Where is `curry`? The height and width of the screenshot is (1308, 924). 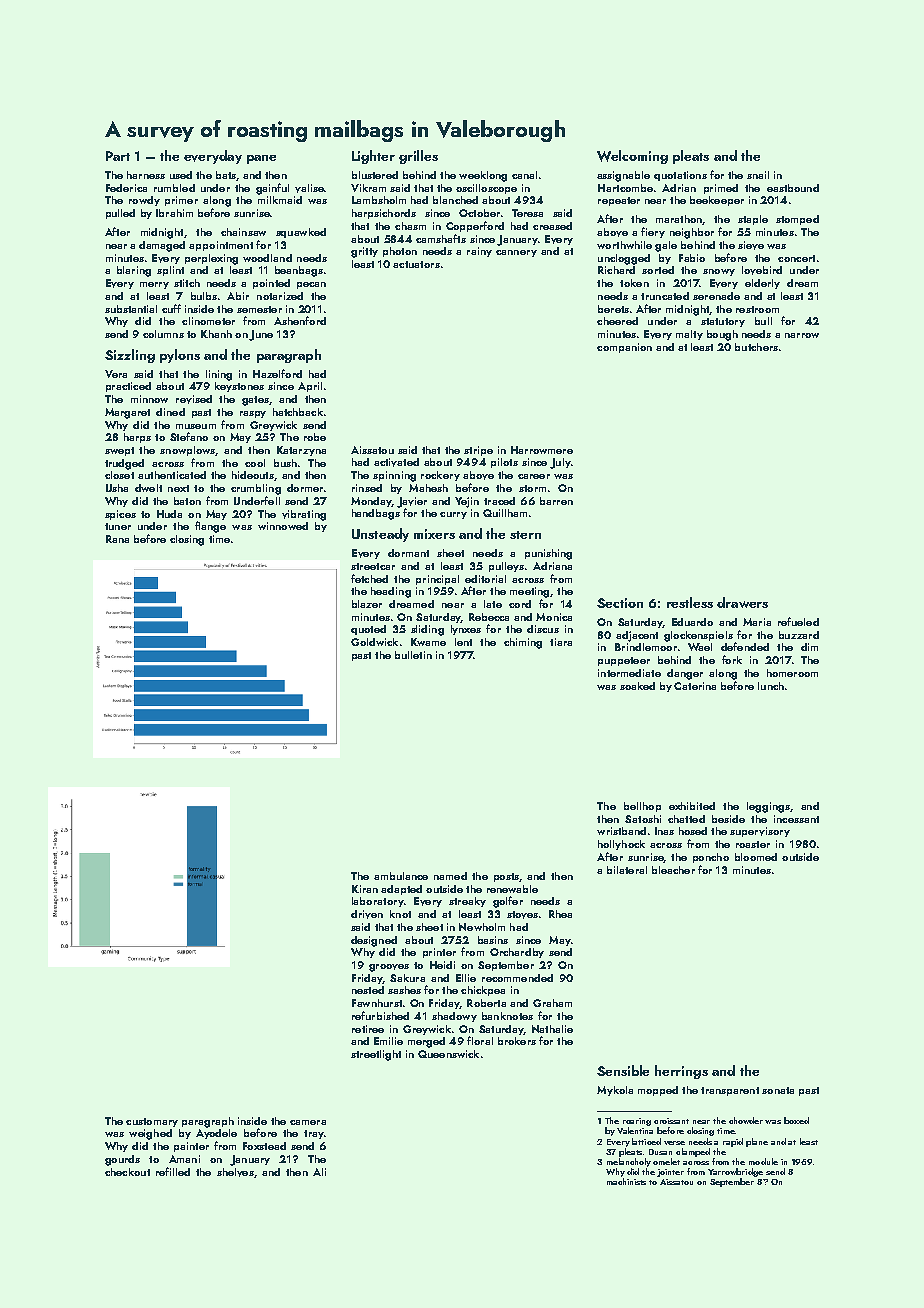
curry is located at coordinates (453, 515).
